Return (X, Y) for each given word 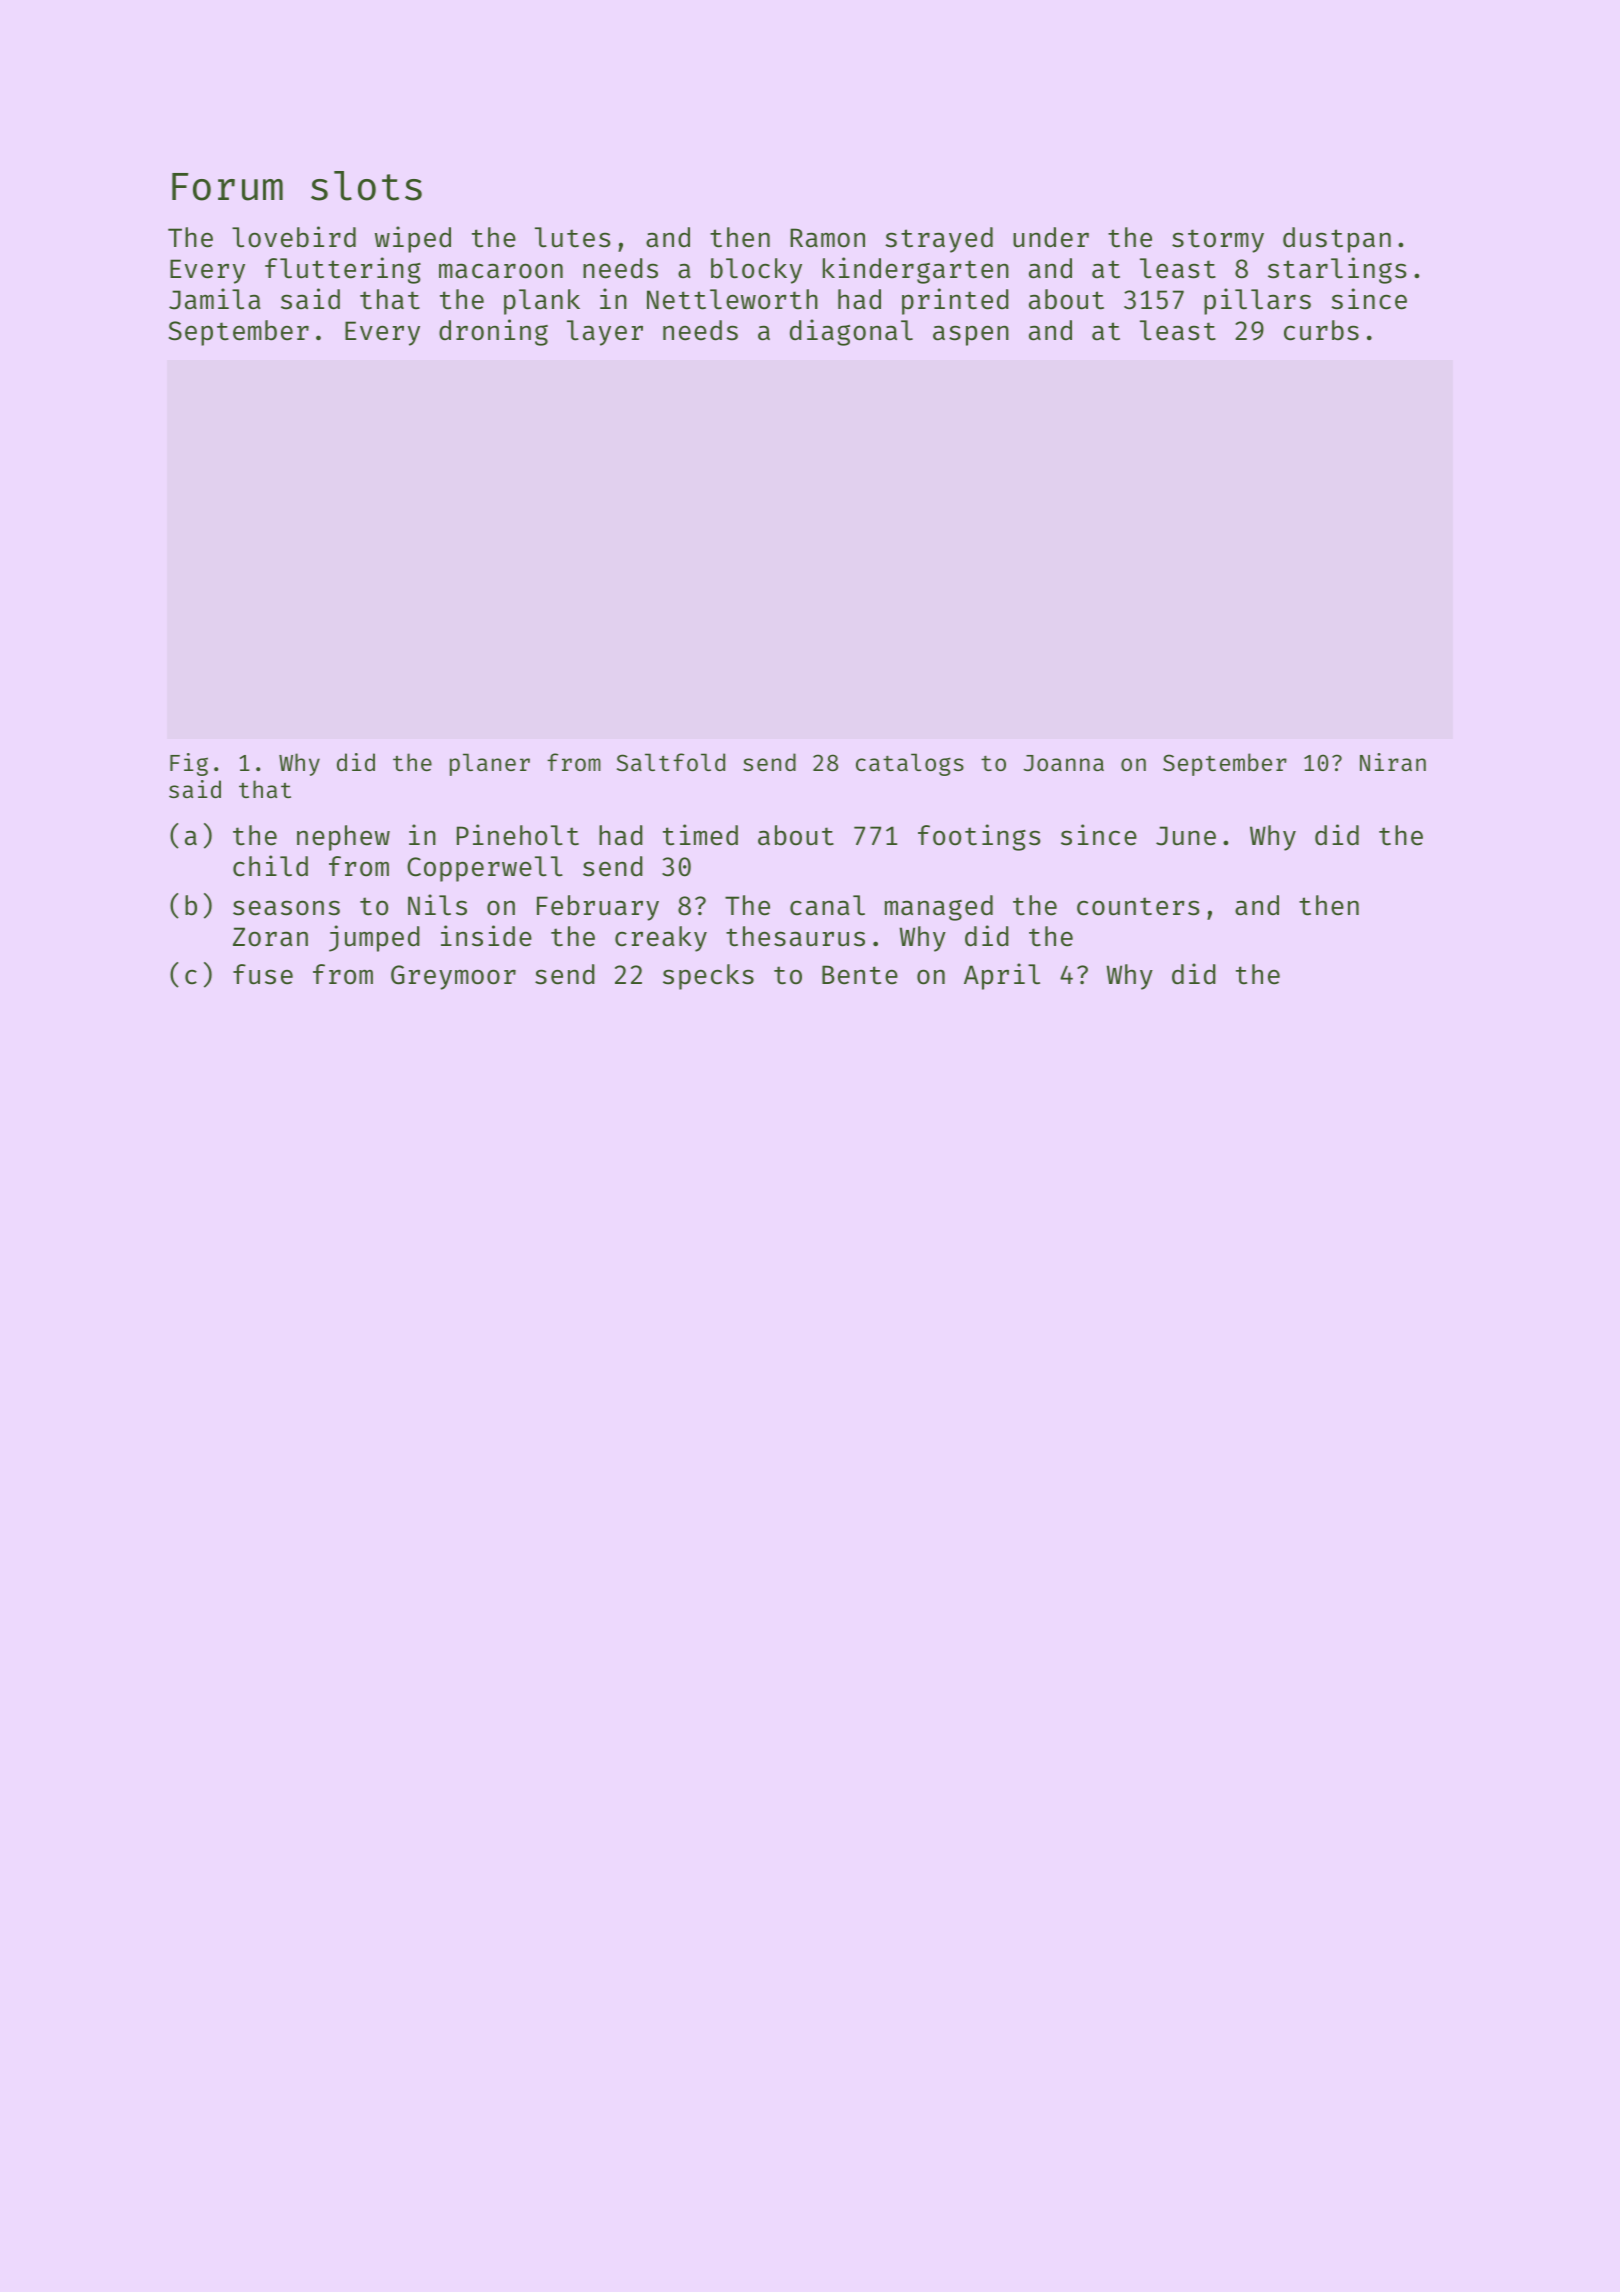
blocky (756, 271)
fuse (263, 974)
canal (827, 905)
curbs (1321, 330)
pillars (1257, 301)
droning (493, 332)
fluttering (343, 270)
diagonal (851, 332)
